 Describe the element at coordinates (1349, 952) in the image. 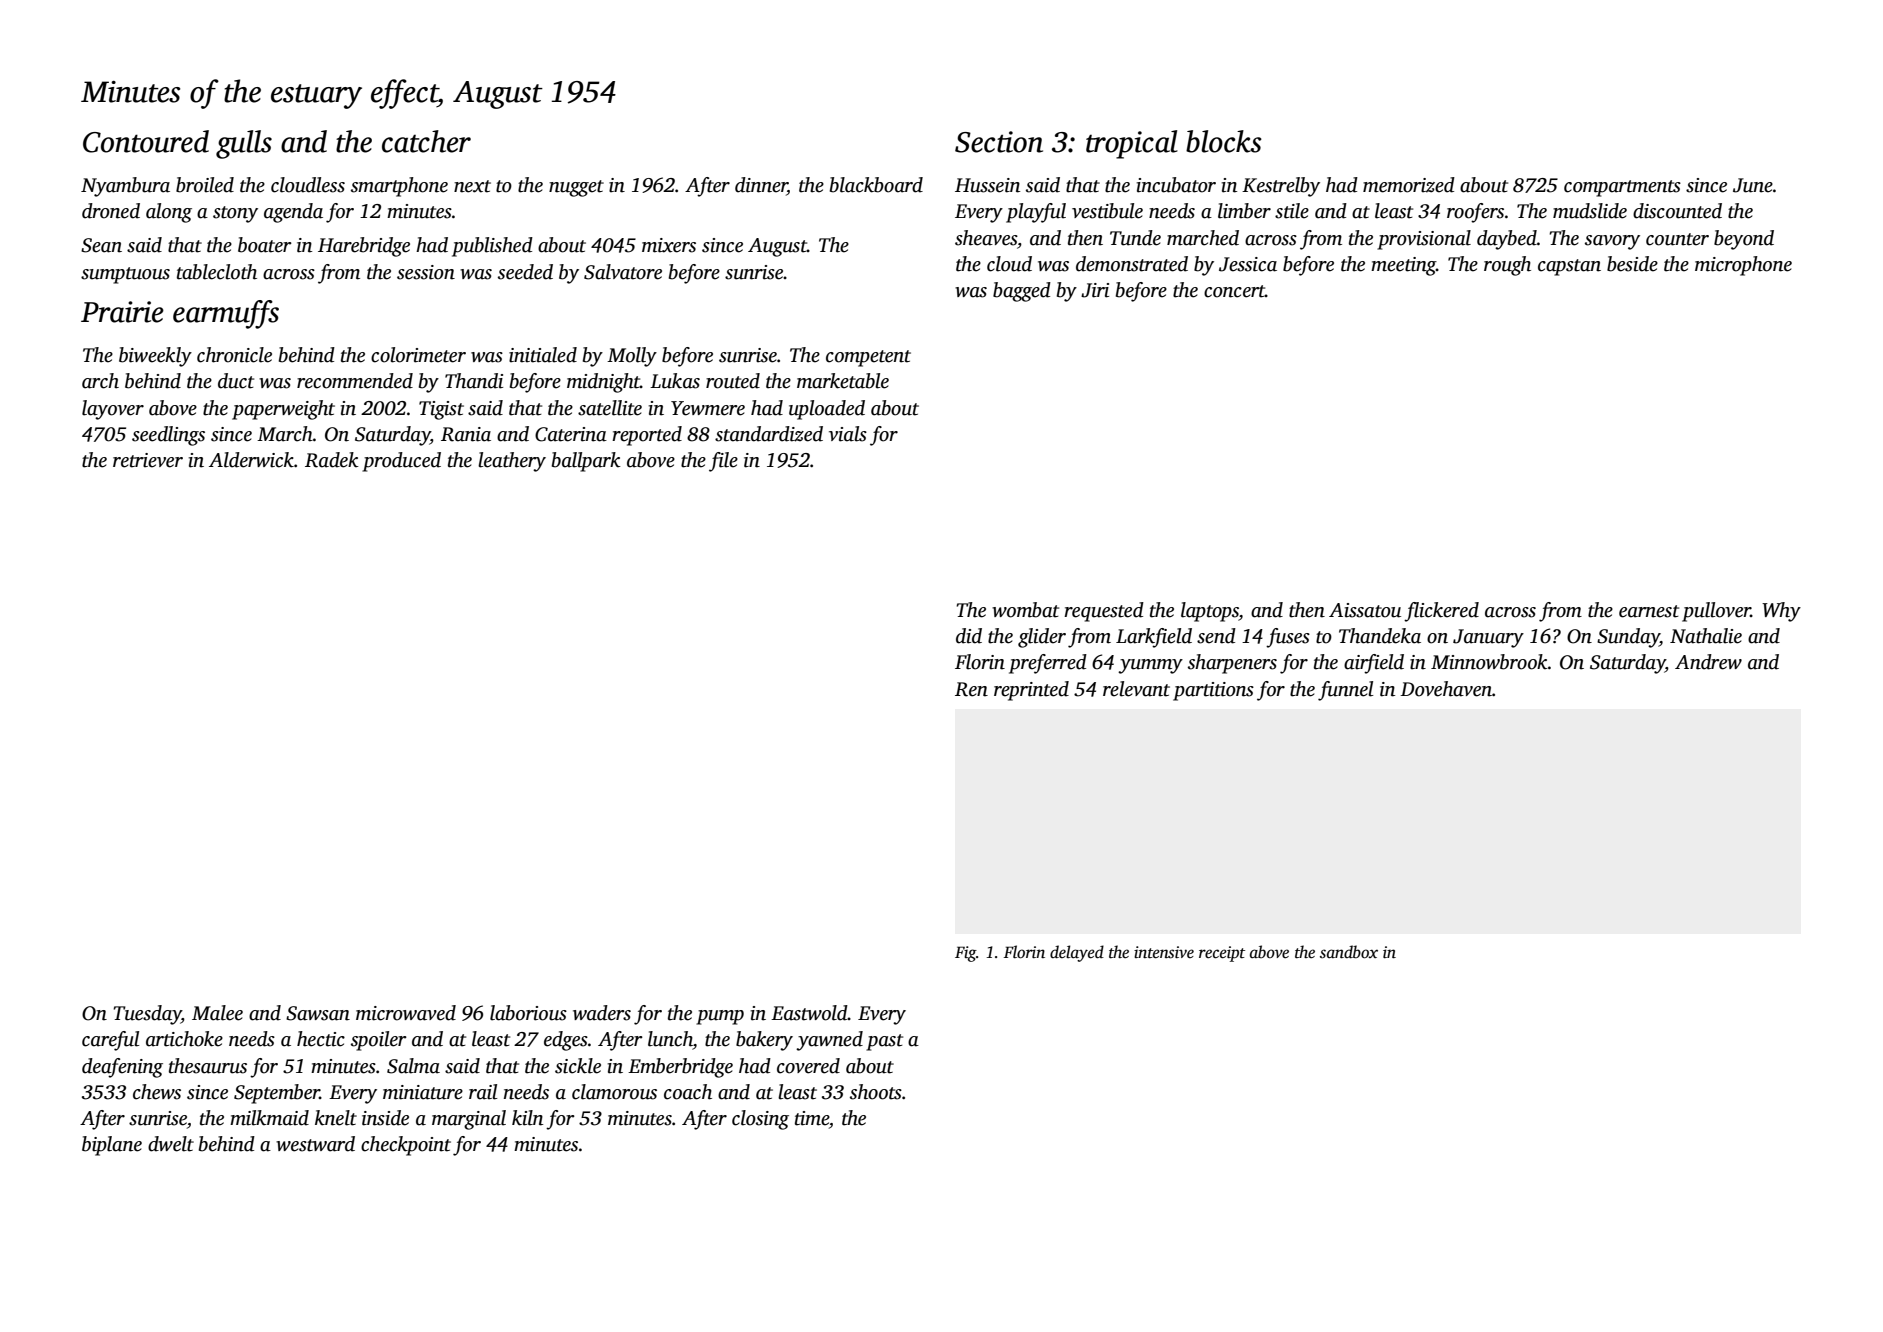

I see `sandbox` at that location.
